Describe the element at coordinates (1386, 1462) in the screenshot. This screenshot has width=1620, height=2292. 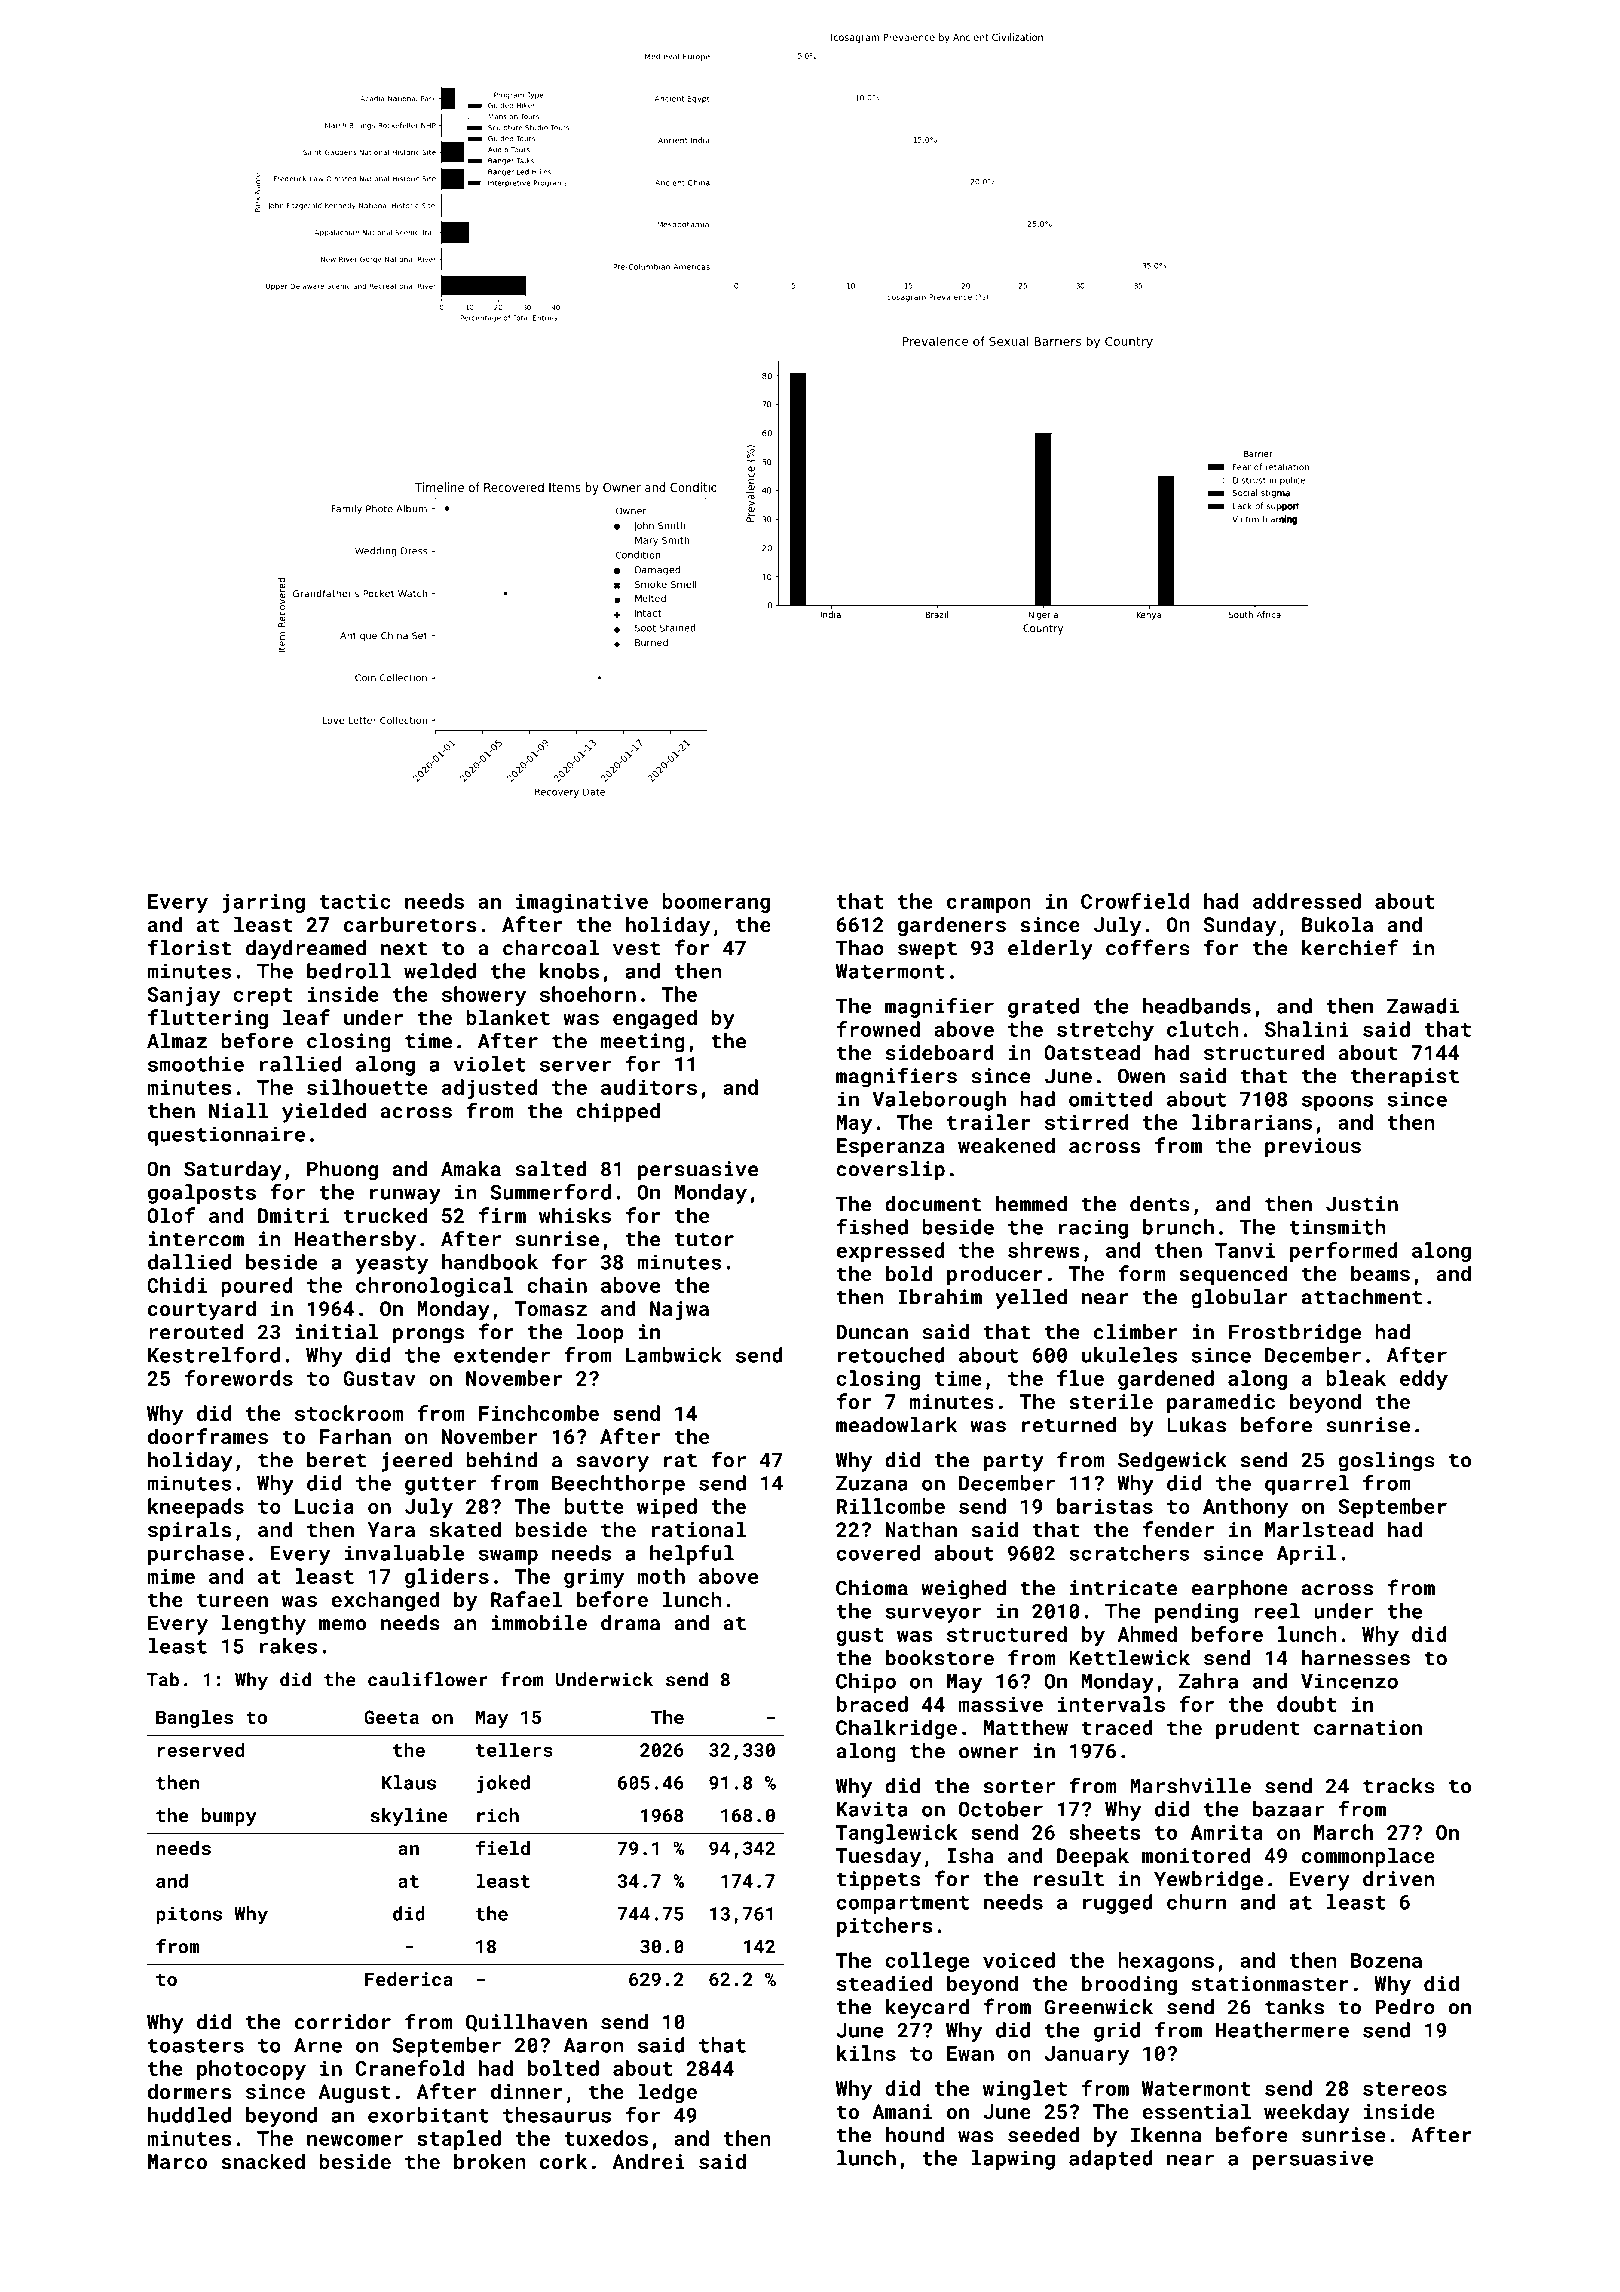
I see `goslings` at that location.
